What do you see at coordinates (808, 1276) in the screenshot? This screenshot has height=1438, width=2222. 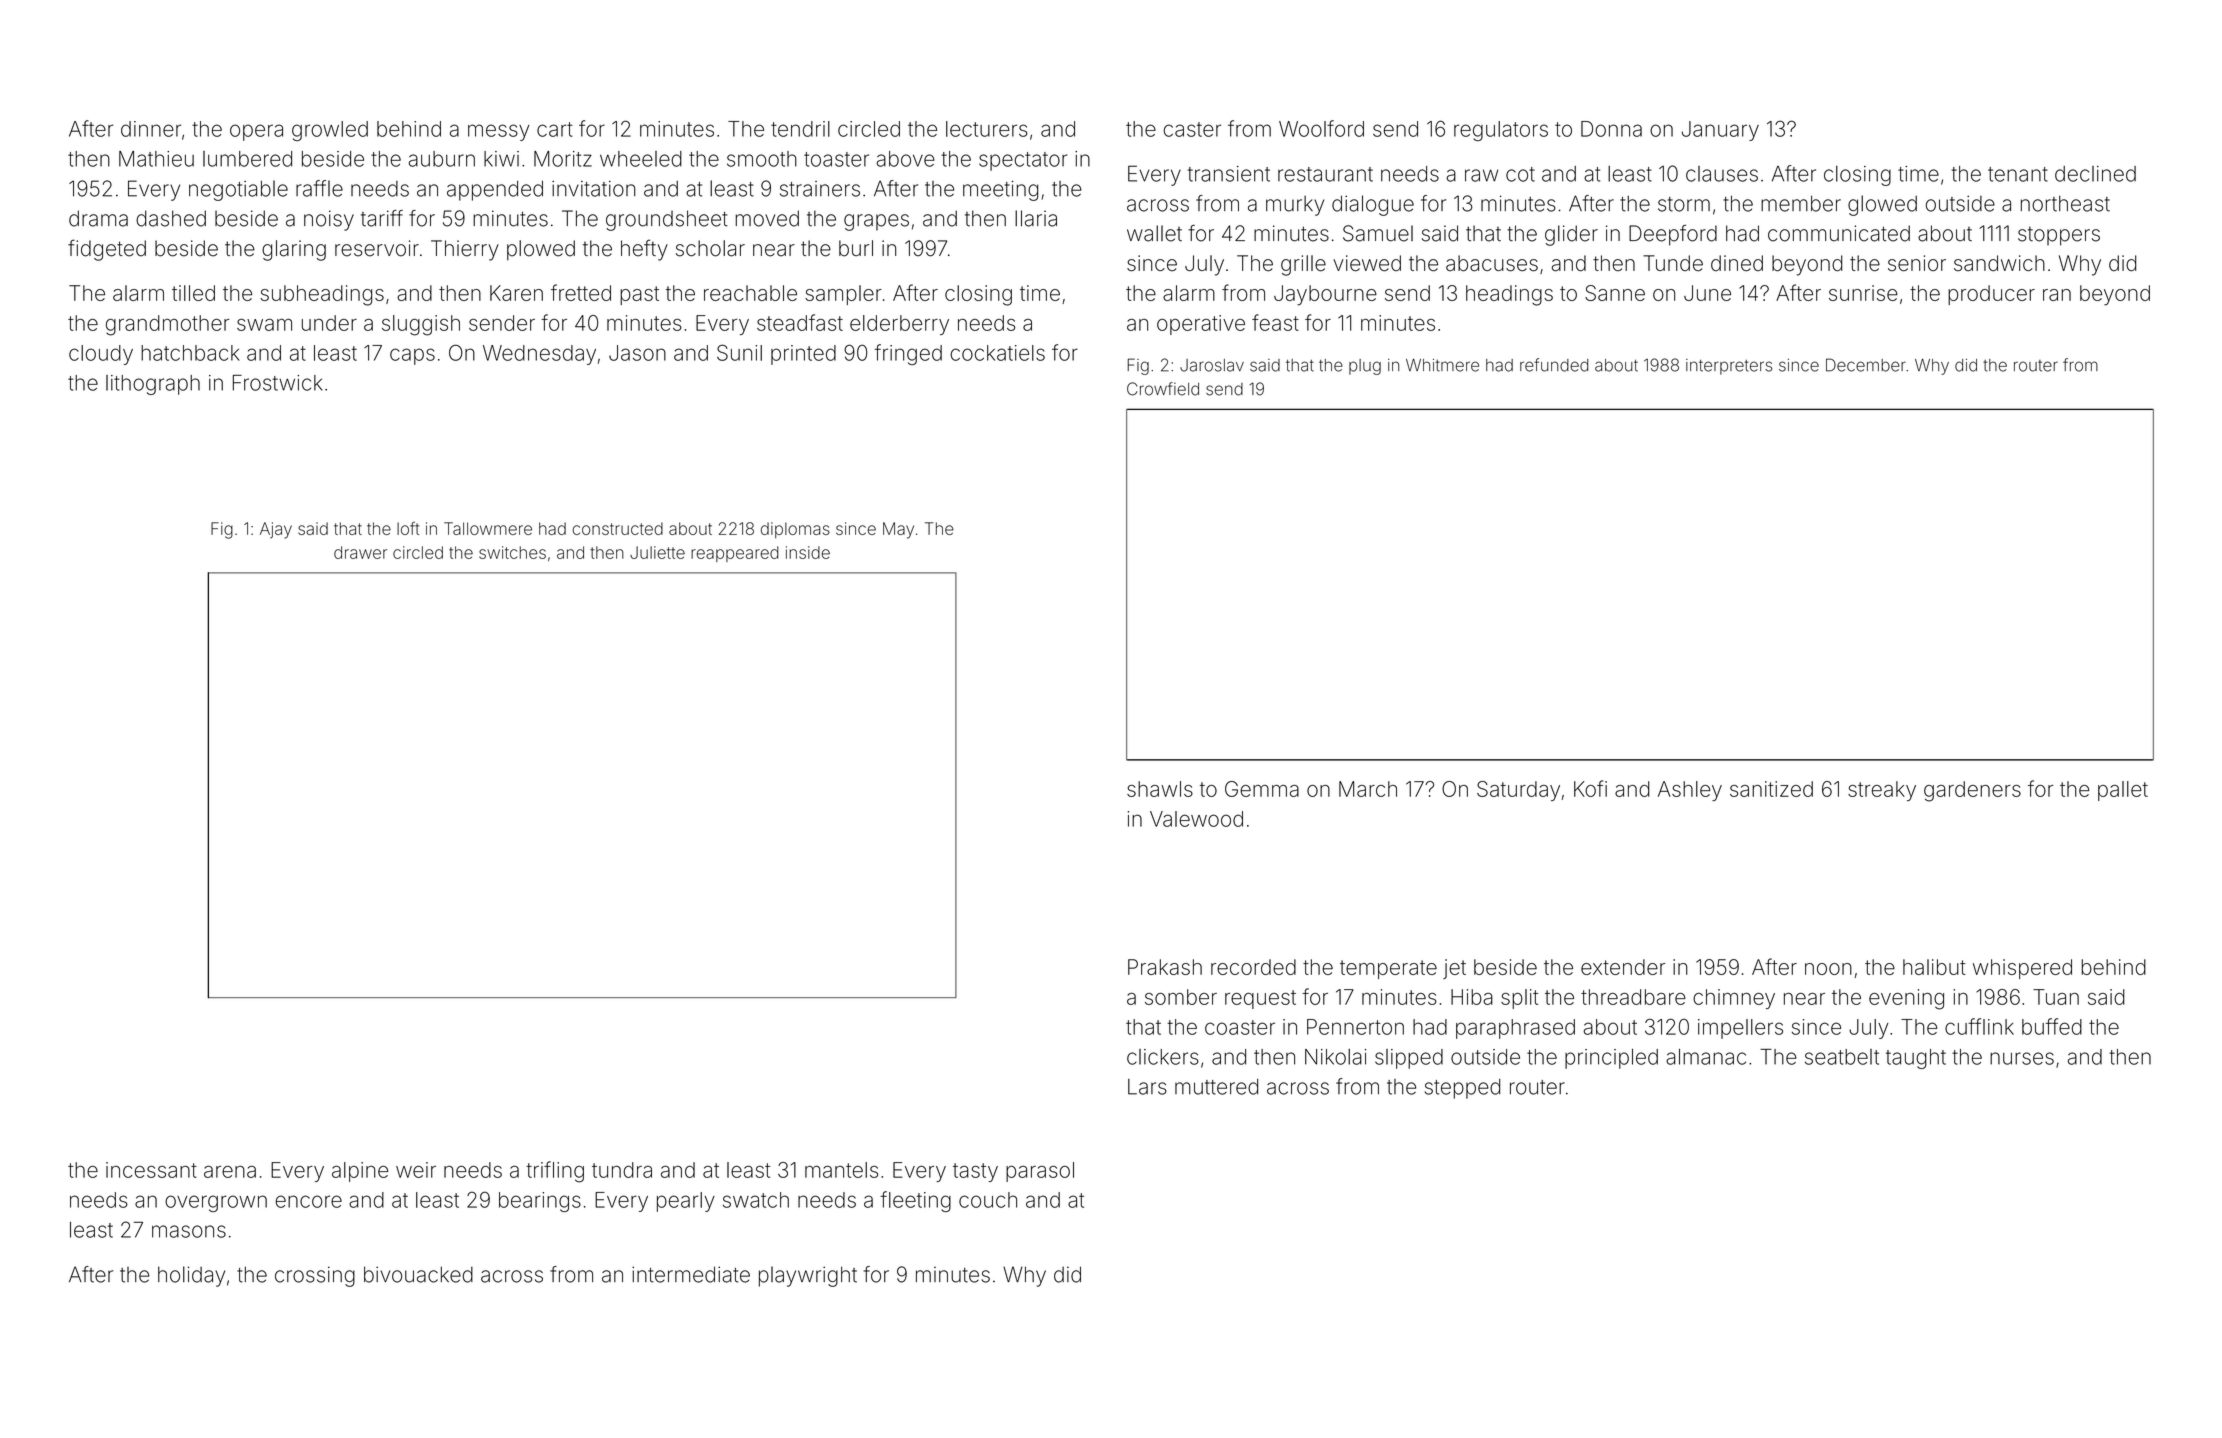 I see `playwright` at bounding box center [808, 1276].
